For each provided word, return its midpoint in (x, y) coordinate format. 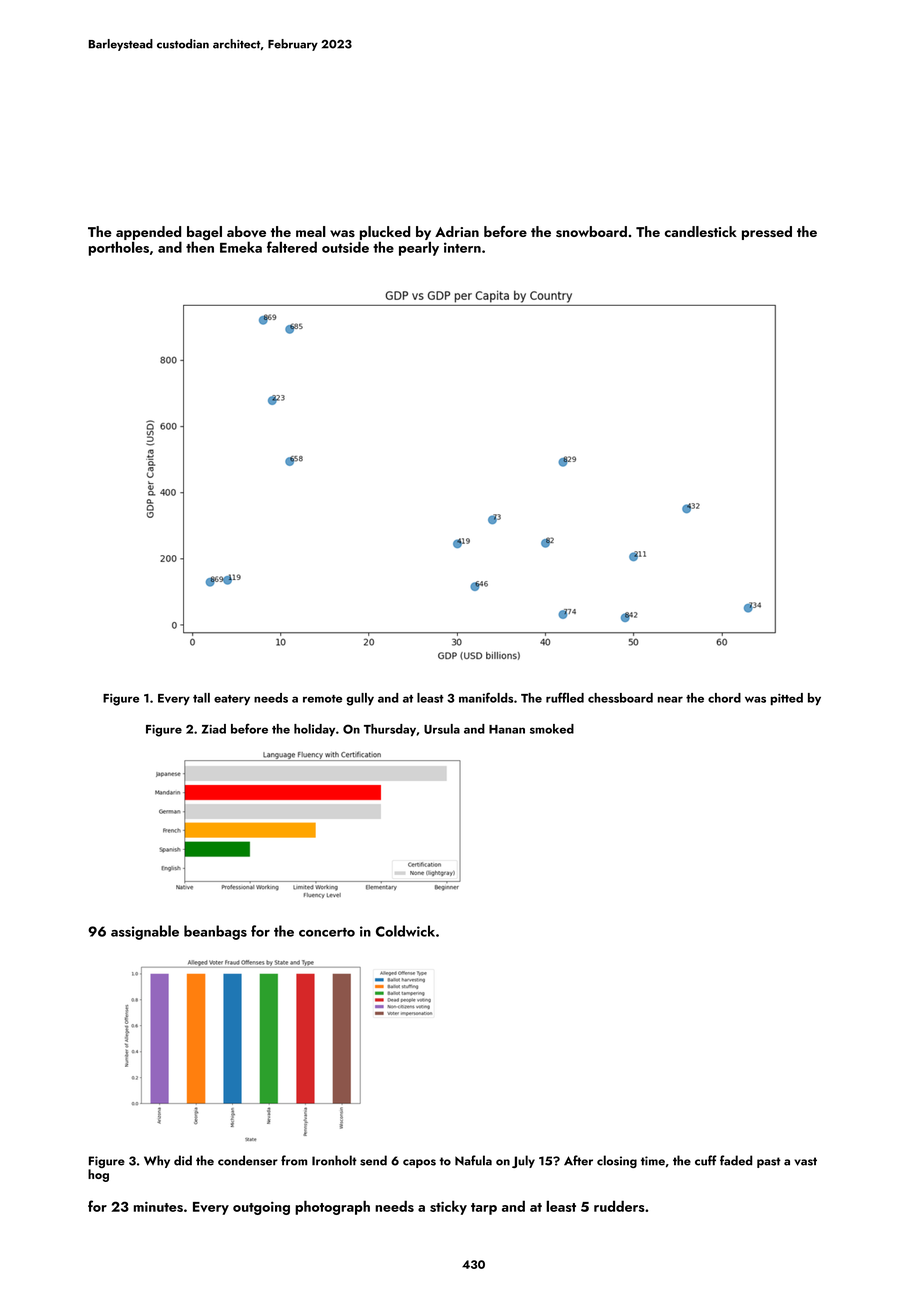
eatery (232, 700)
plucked (385, 233)
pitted (787, 699)
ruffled (565, 697)
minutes (158, 1206)
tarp (484, 1209)
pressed (767, 233)
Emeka (241, 247)
